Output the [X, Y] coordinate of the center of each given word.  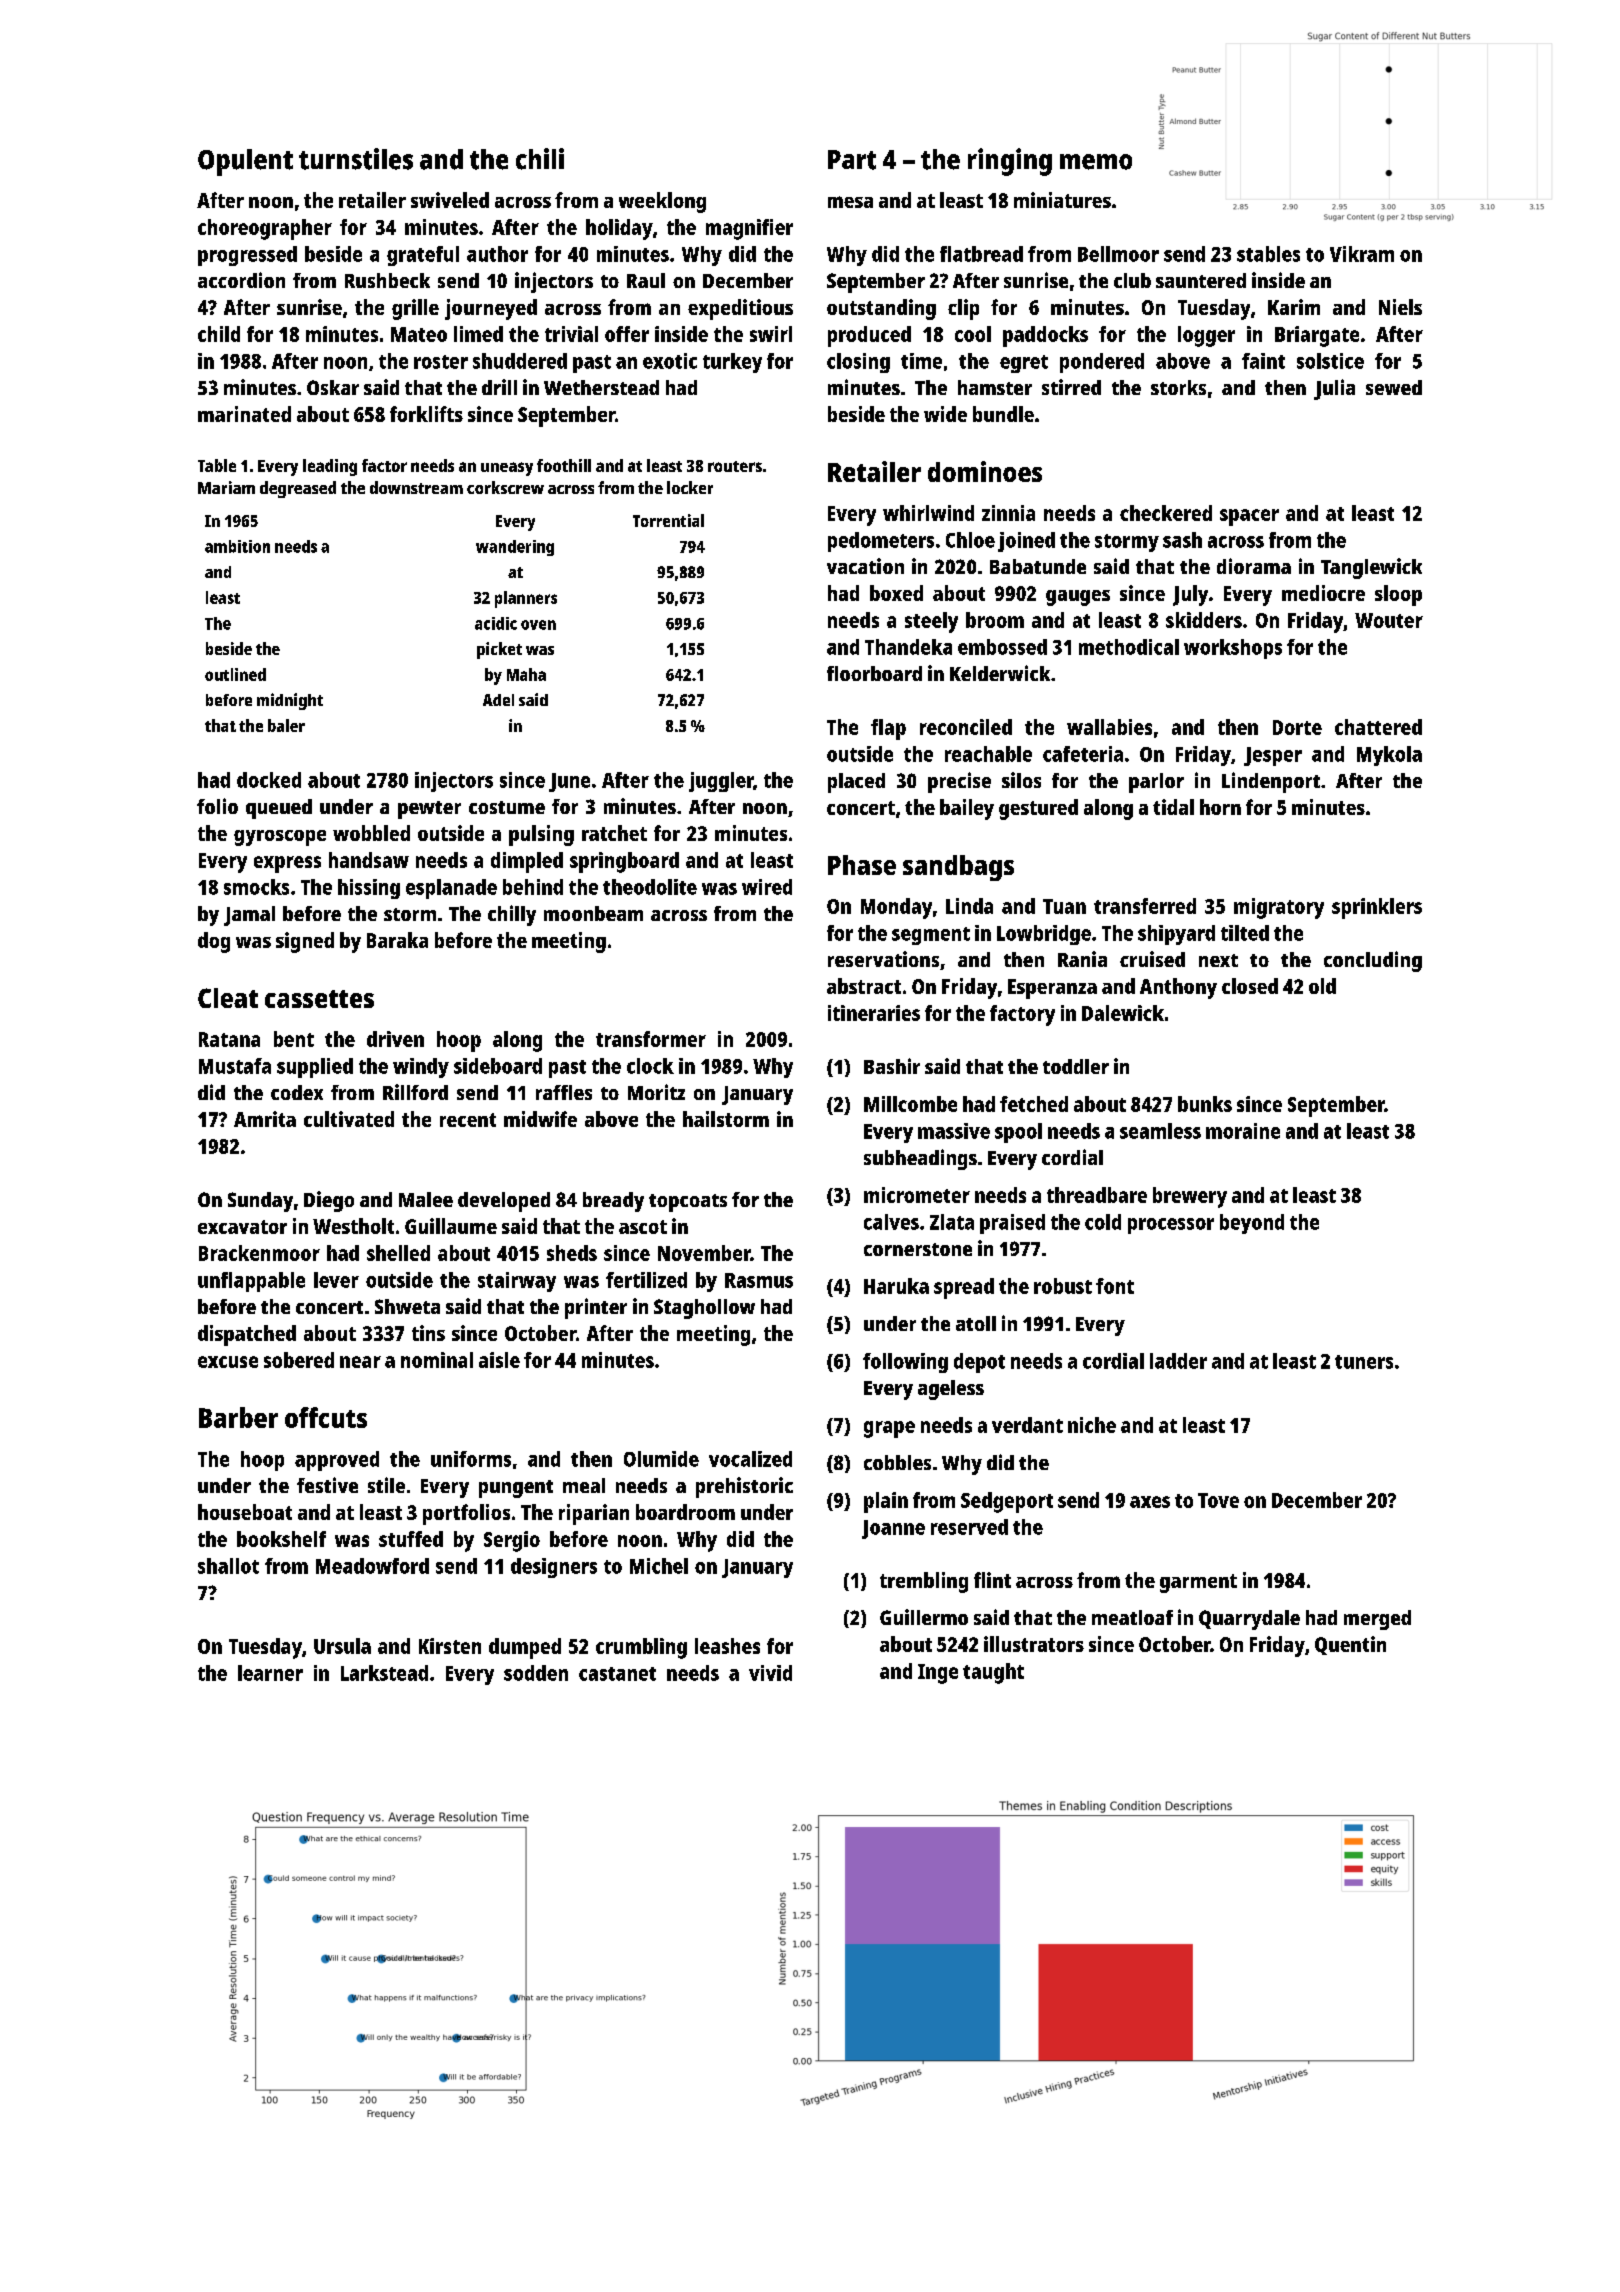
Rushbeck [387, 280]
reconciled [966, 727]
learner [270, 1673]
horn [1220, 807]
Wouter [1389, 620]
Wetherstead [601, 387]
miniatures [1062, 200]
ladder [1178, 1361]
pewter [429, 810]
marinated [244, 414]
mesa [850, 202]
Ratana [229, 1039]
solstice [1330, 361]
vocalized [750, 1459]
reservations [883, 959]
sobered [299, 1360]
